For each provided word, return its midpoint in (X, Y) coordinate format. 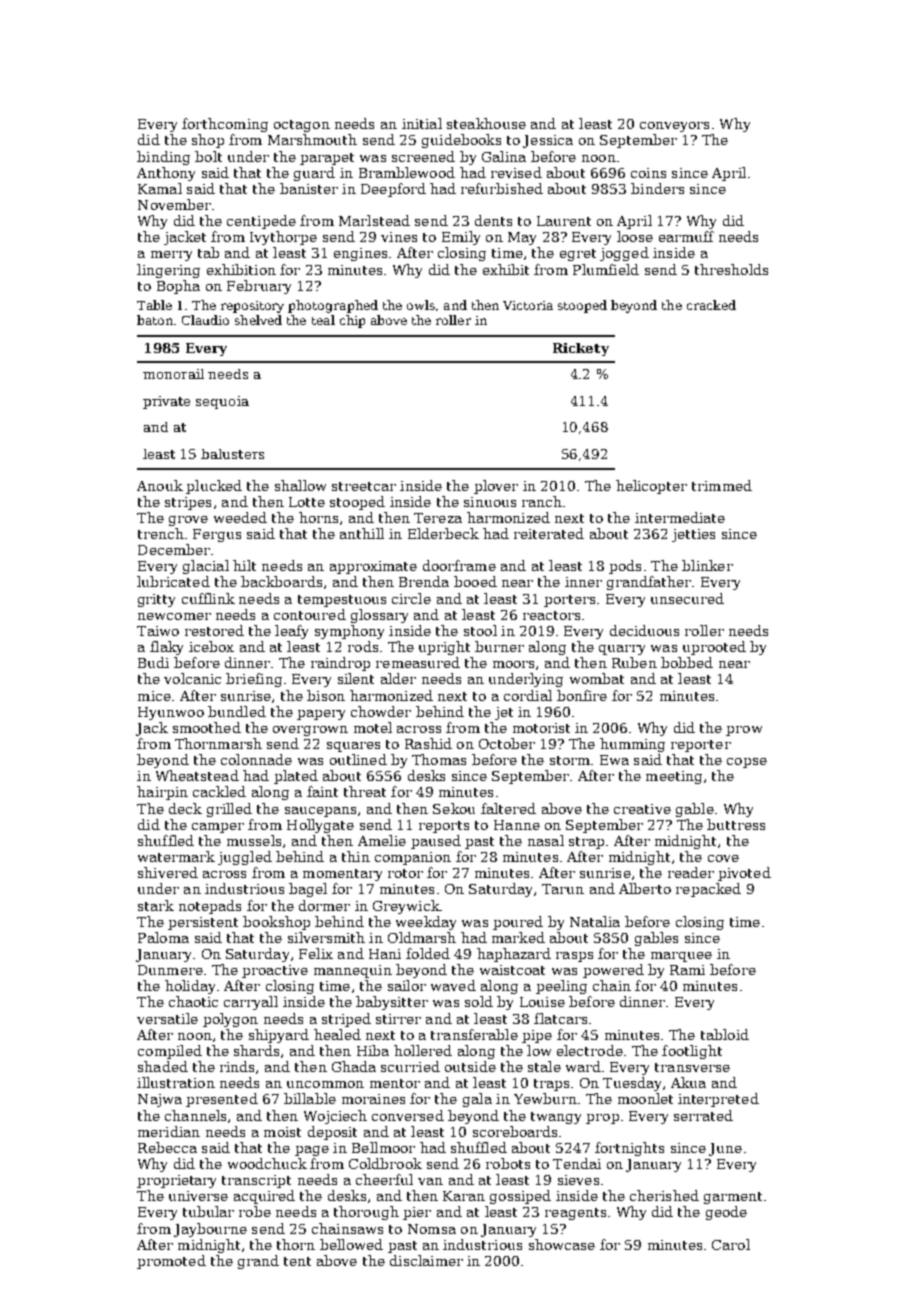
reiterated (549, 533)
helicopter (651, 487)
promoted (171, 1262)
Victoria (528, 305)
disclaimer (426, 1260)
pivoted (744, 874)
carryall (251, 1003)
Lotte (307, 502)
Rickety (581, 349)
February (259, 287)
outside (470, 1066)
